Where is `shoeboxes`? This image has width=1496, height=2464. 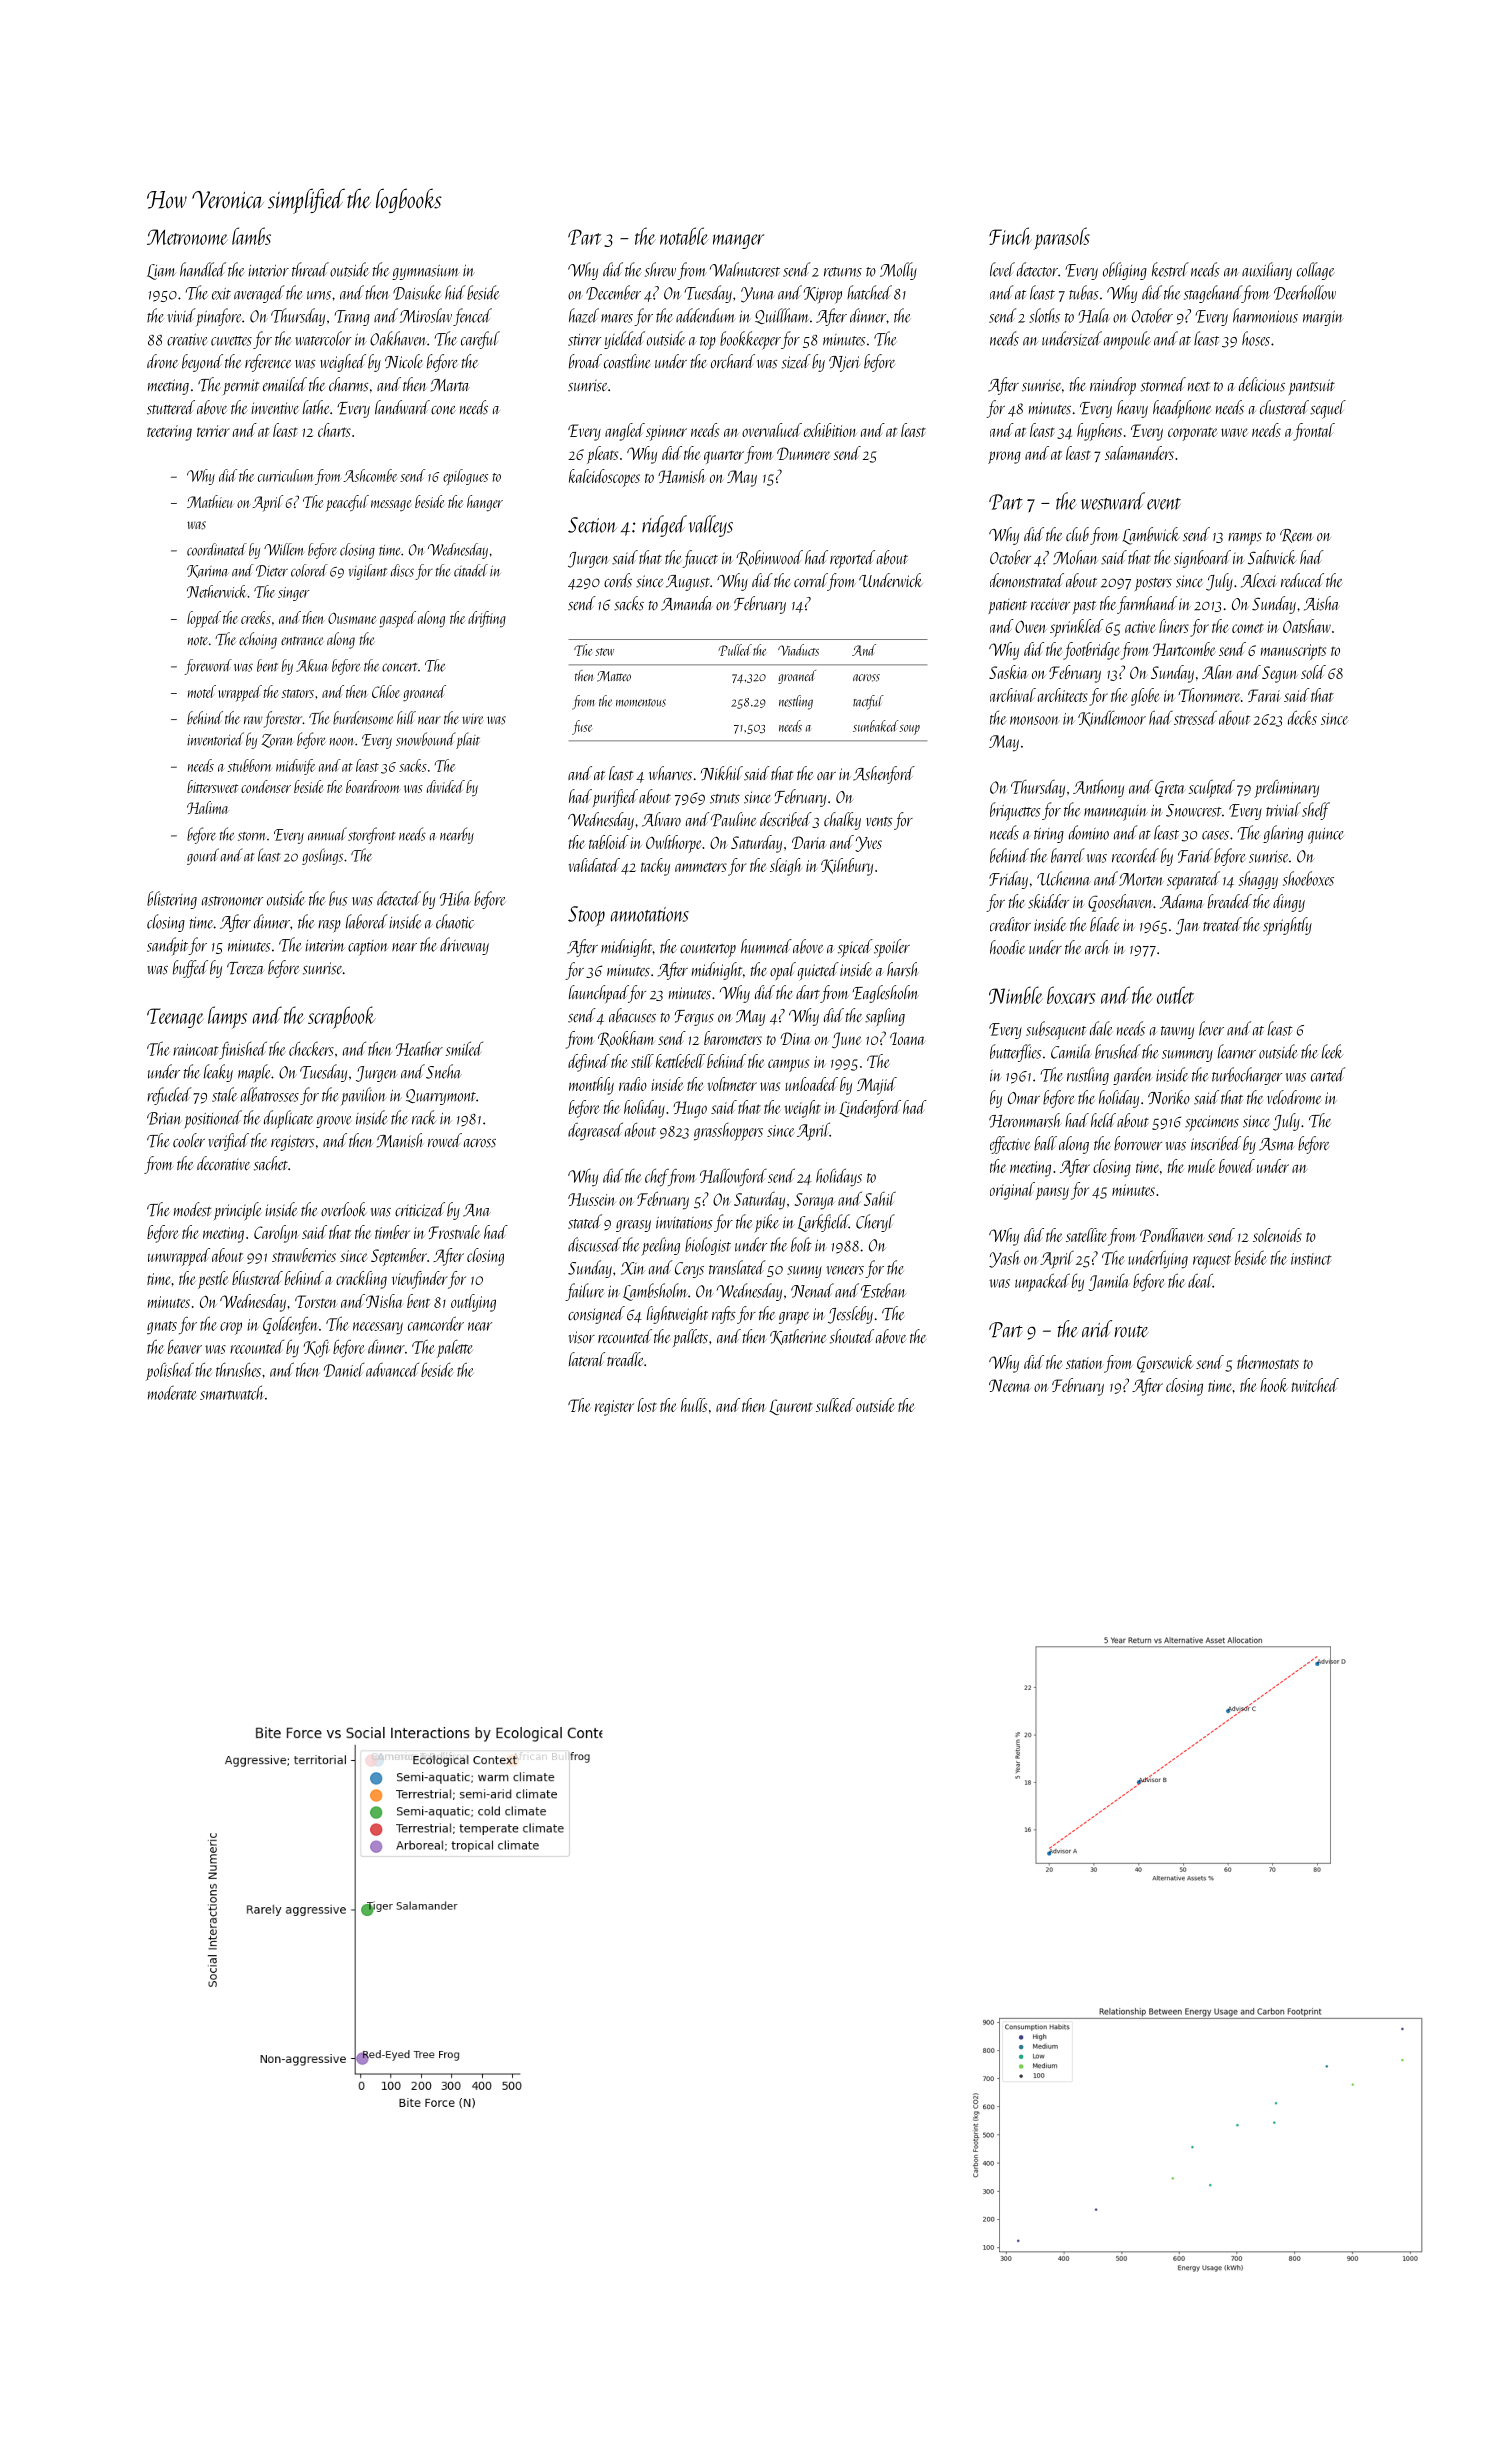 shoeboxes is located at coordinates (1308, 878).
